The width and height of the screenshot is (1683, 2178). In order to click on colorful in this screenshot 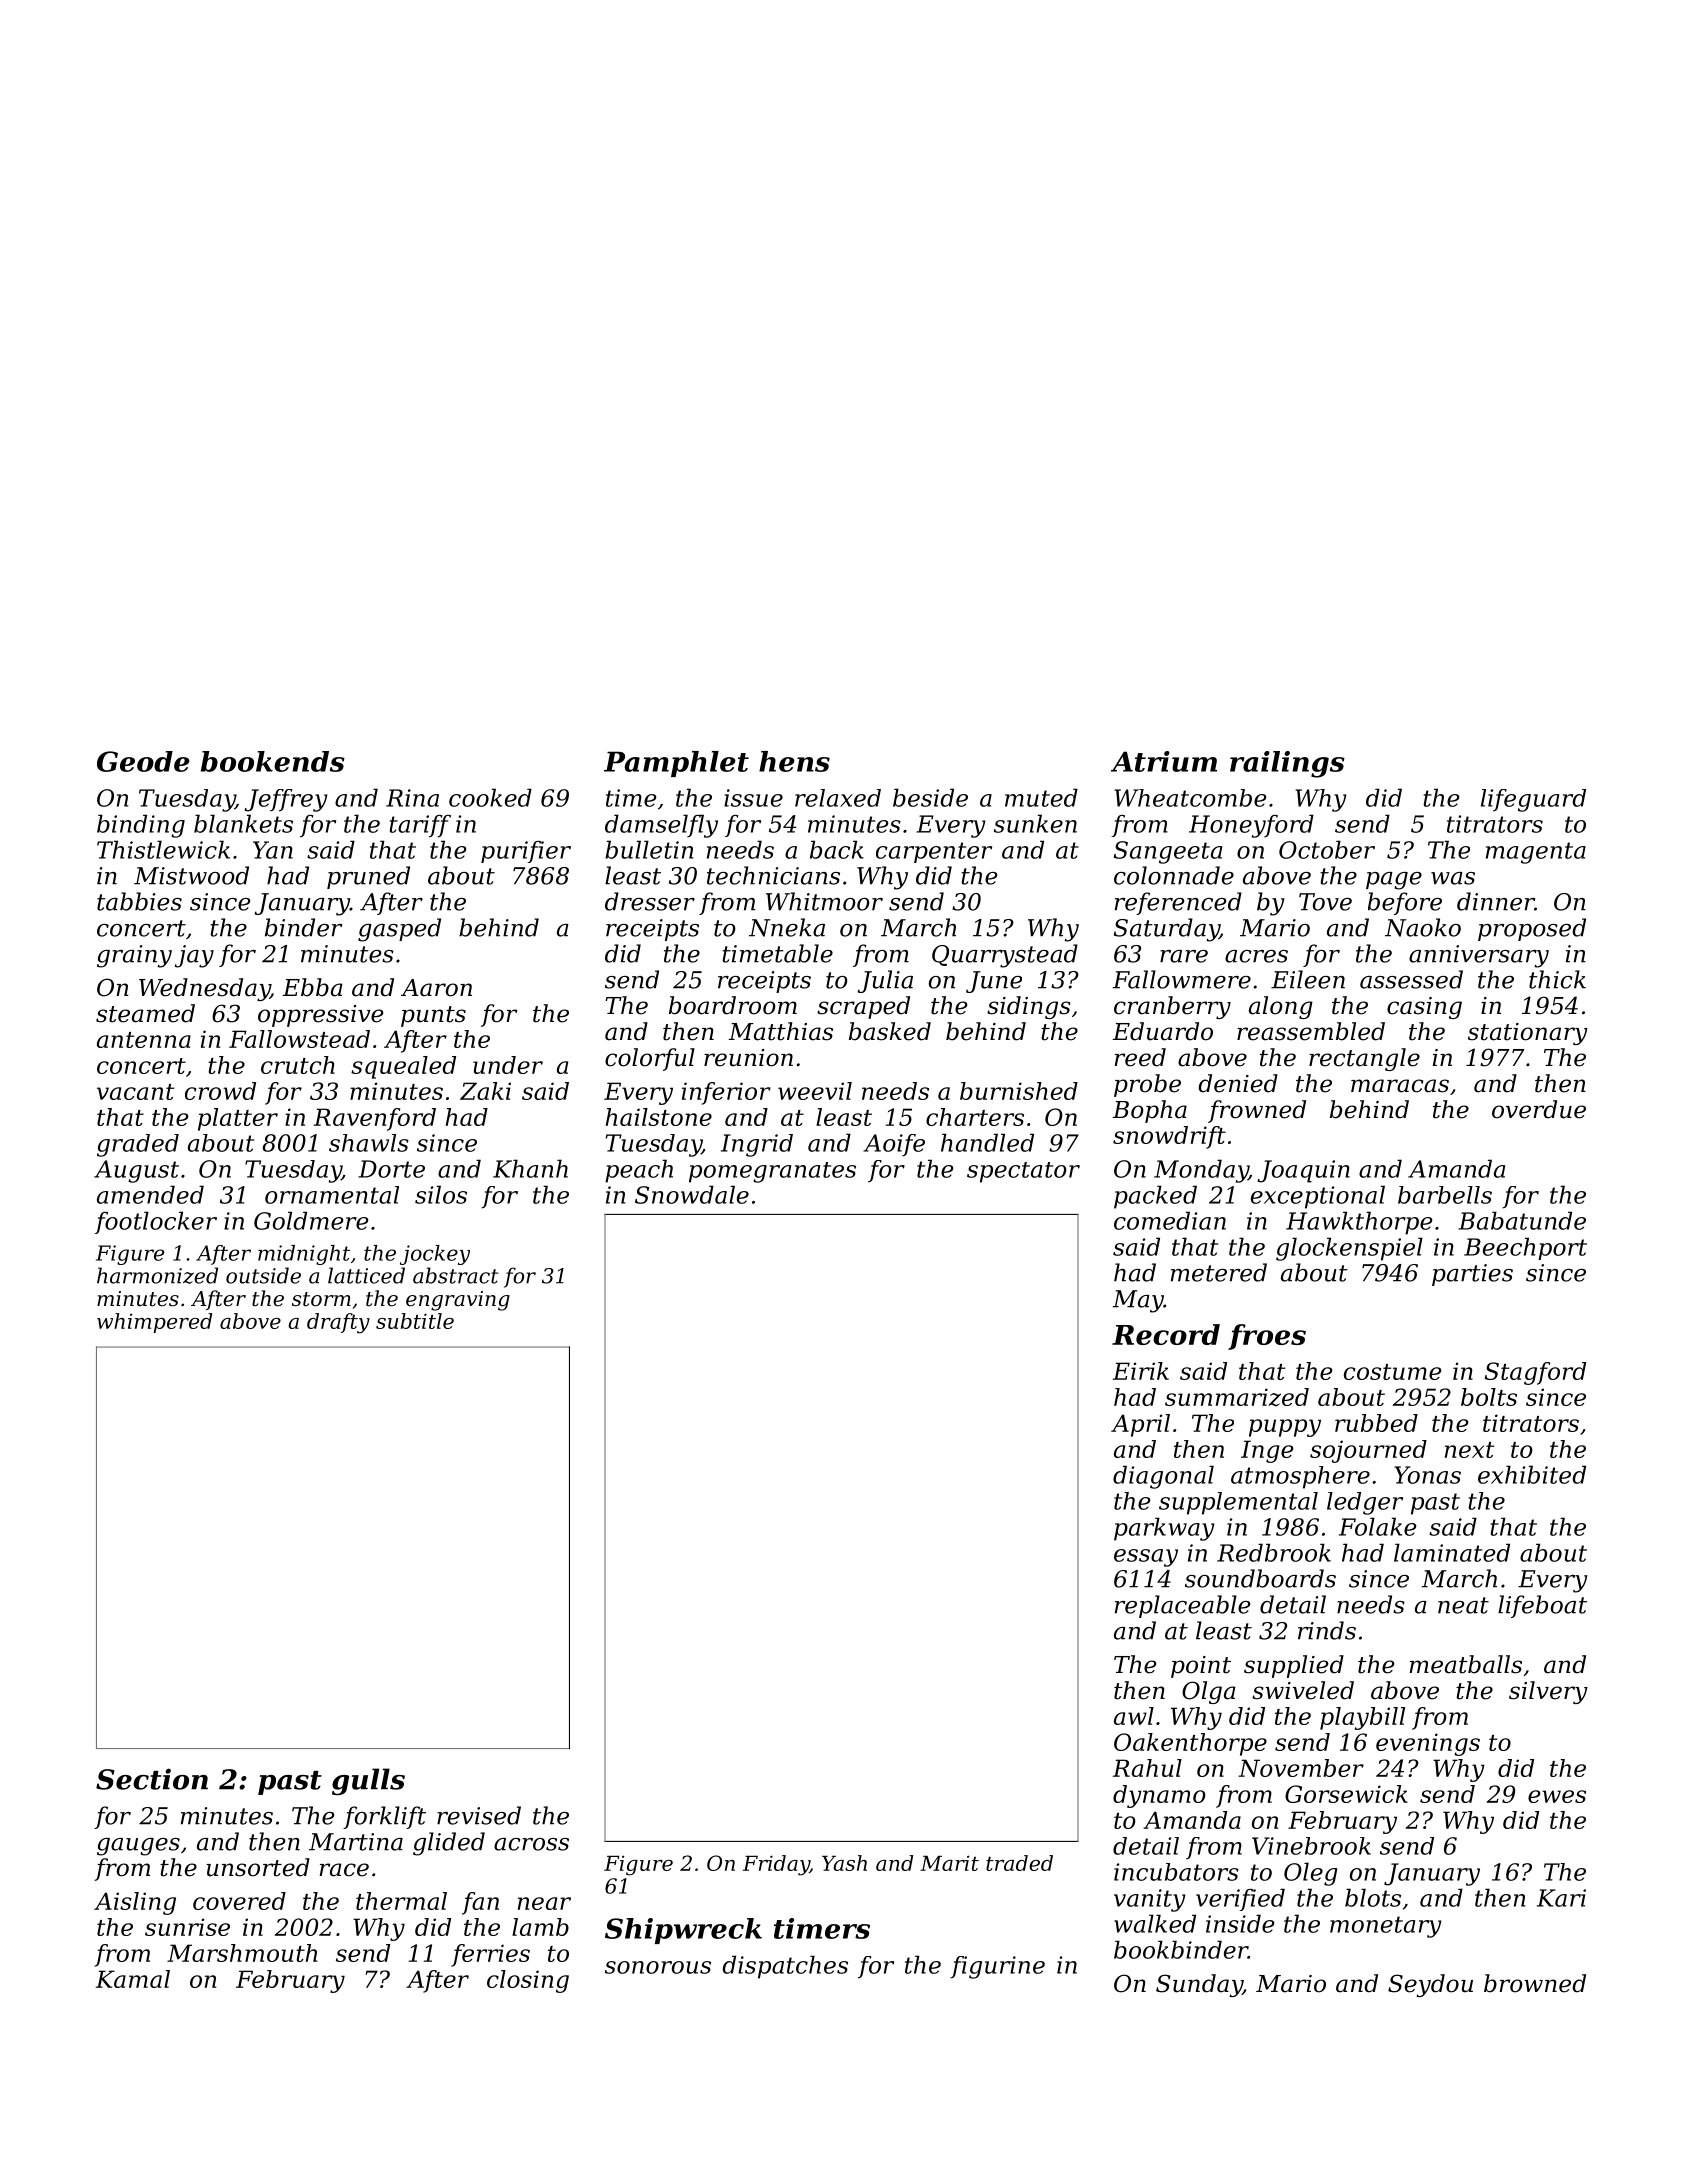, I will do `click(650, 1059)`.
